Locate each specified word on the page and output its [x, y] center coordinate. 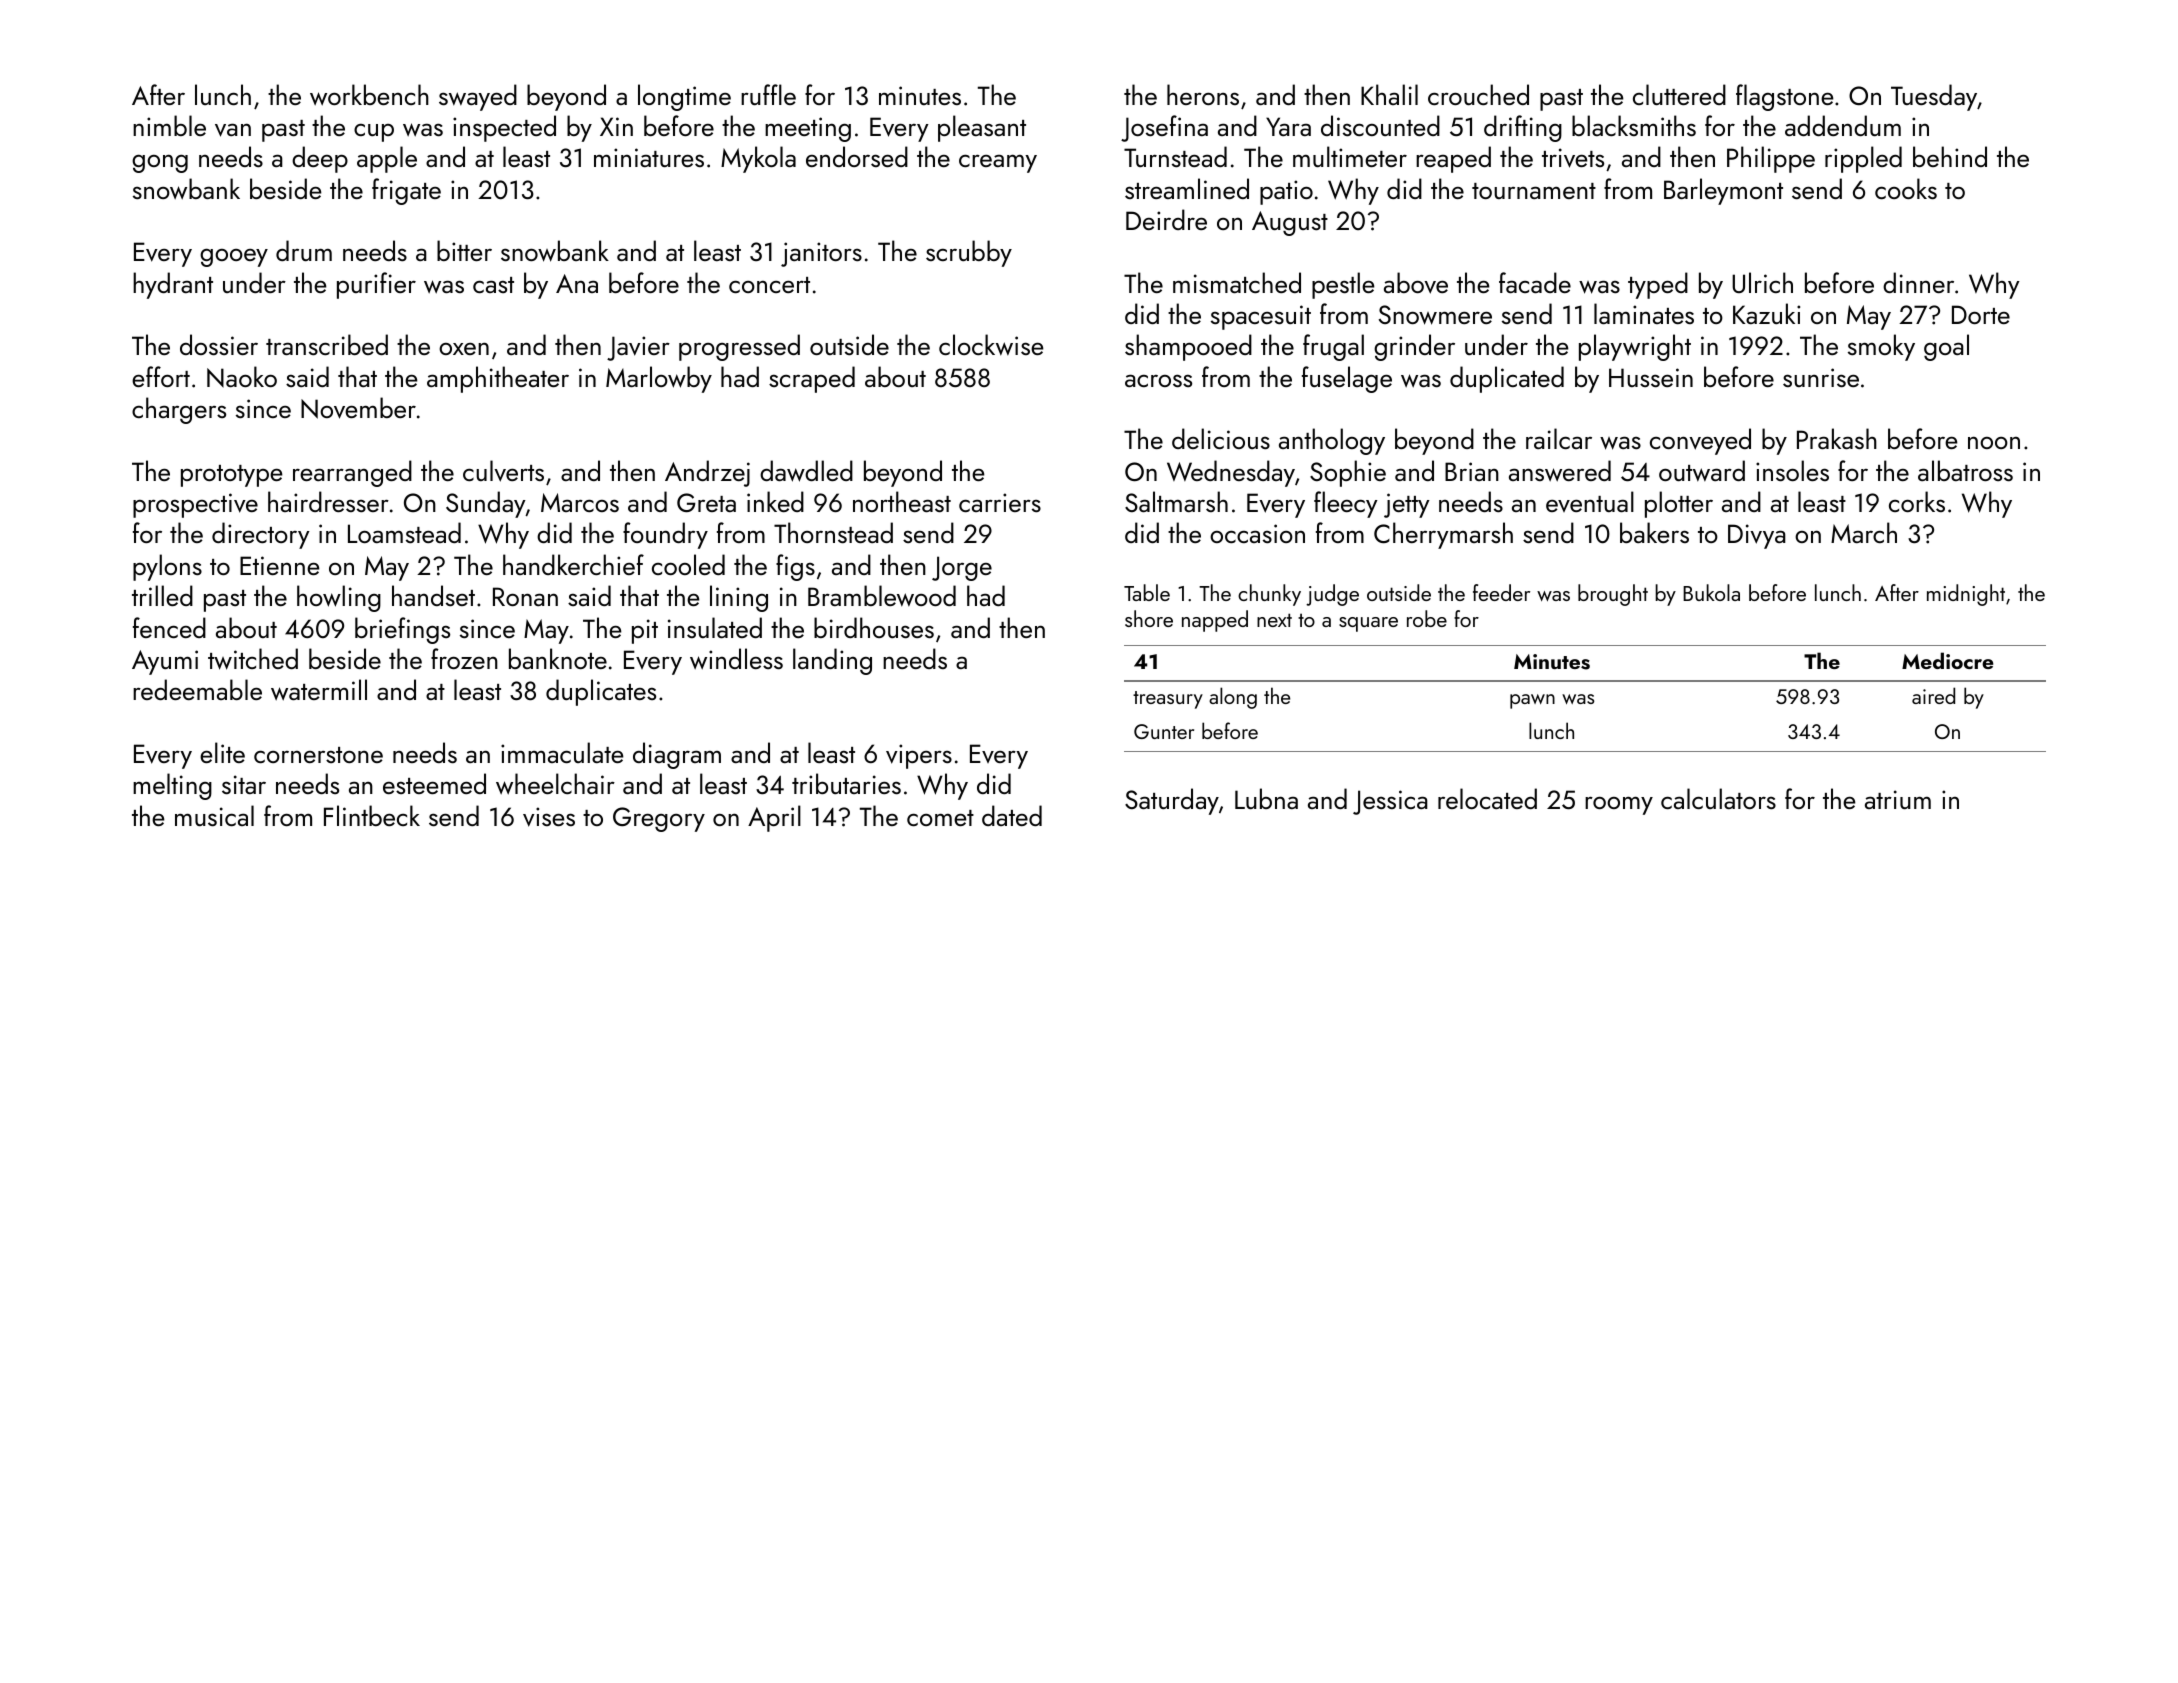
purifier [376, 285]
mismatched [1237, 282]
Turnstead [1175, 156]
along [1233, 698]
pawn [1532, 701]
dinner [1918, 282]
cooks [1906, 188]
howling [339, 598]
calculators [1718, 798]
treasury [1168, 700]
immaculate [562, 752]
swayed [478, 97]
